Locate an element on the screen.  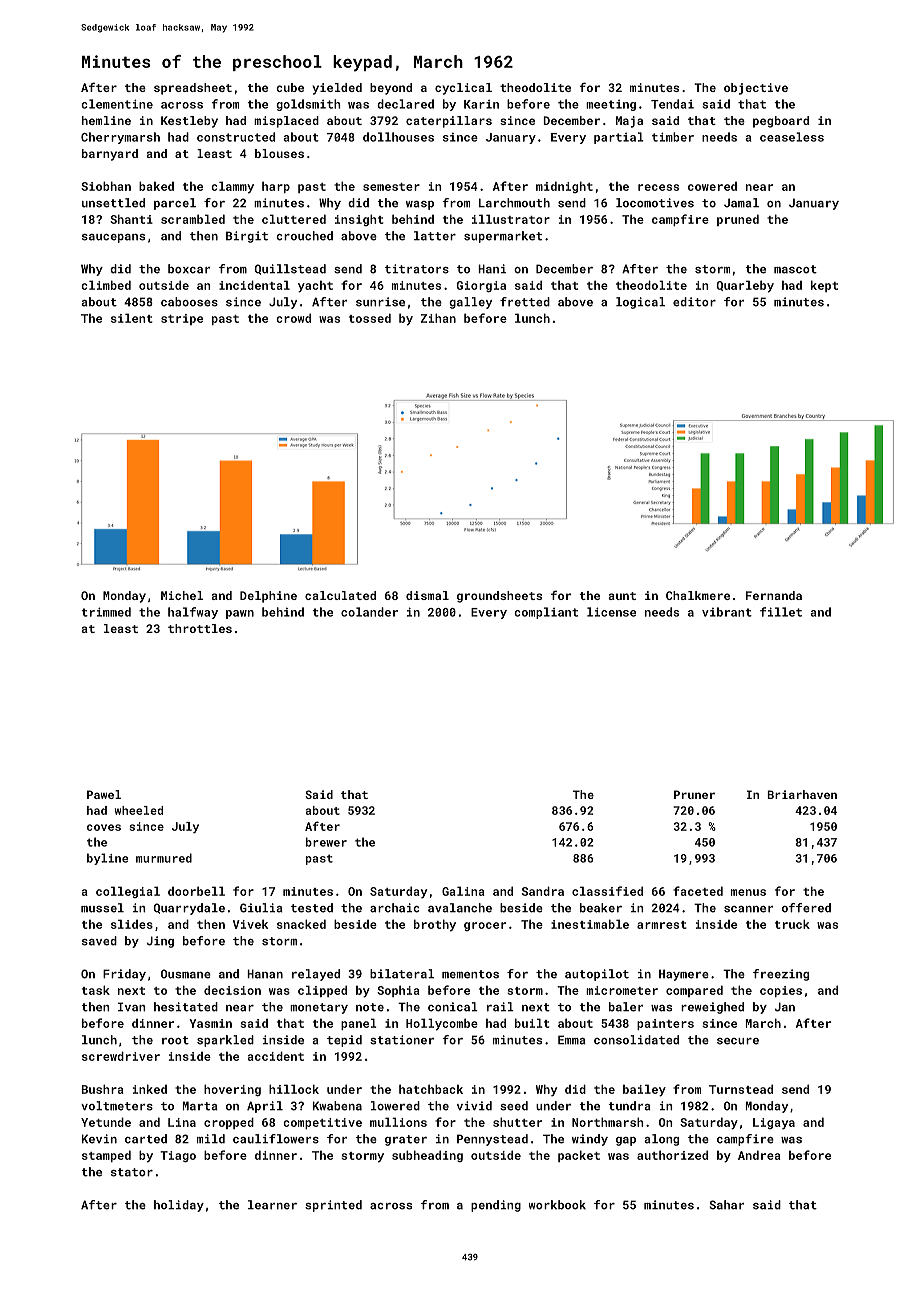
compliant is located at coordinates (546, 613).
